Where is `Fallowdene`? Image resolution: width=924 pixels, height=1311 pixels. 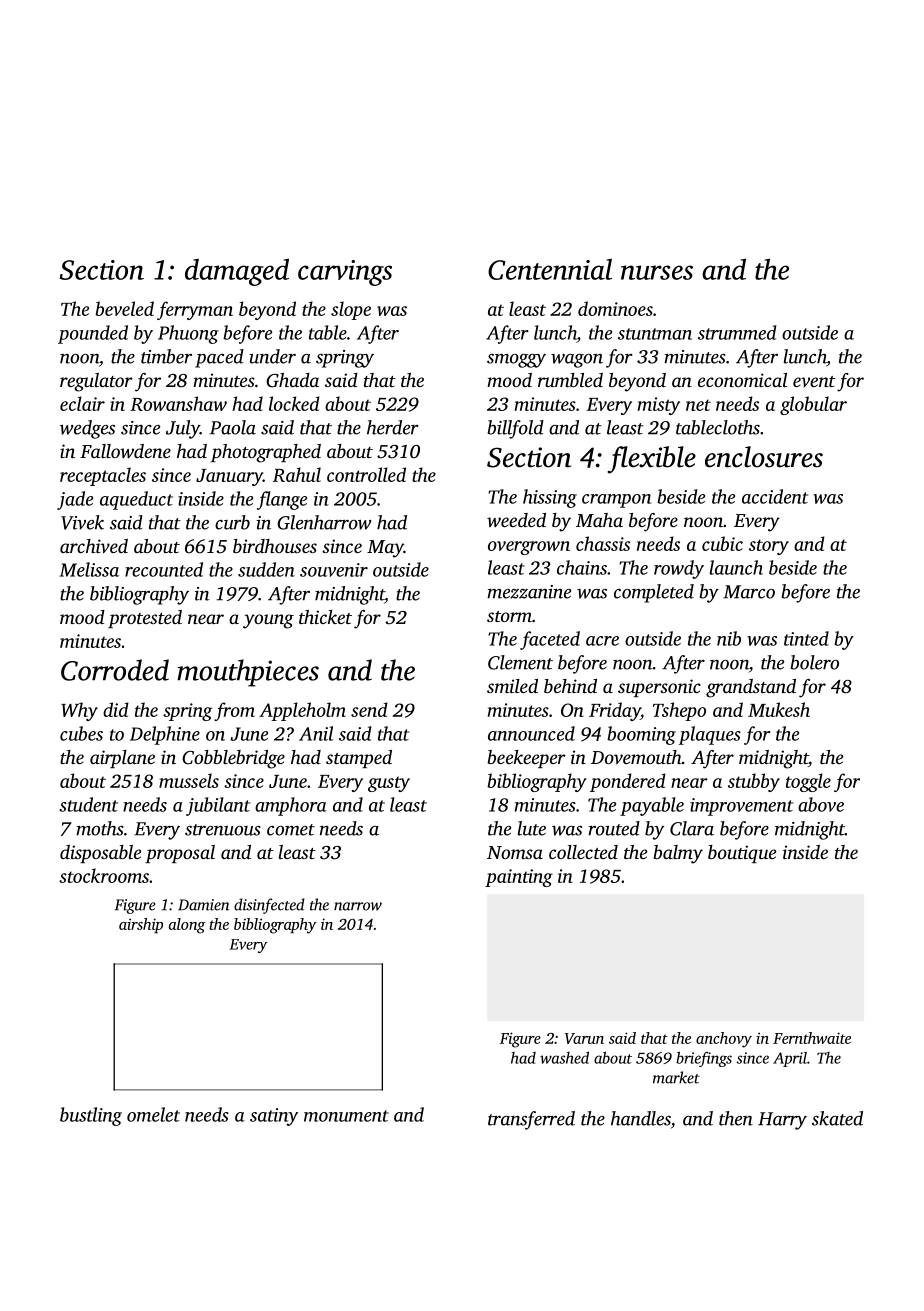
Fallowdene is located at coordinates (125, 451).
